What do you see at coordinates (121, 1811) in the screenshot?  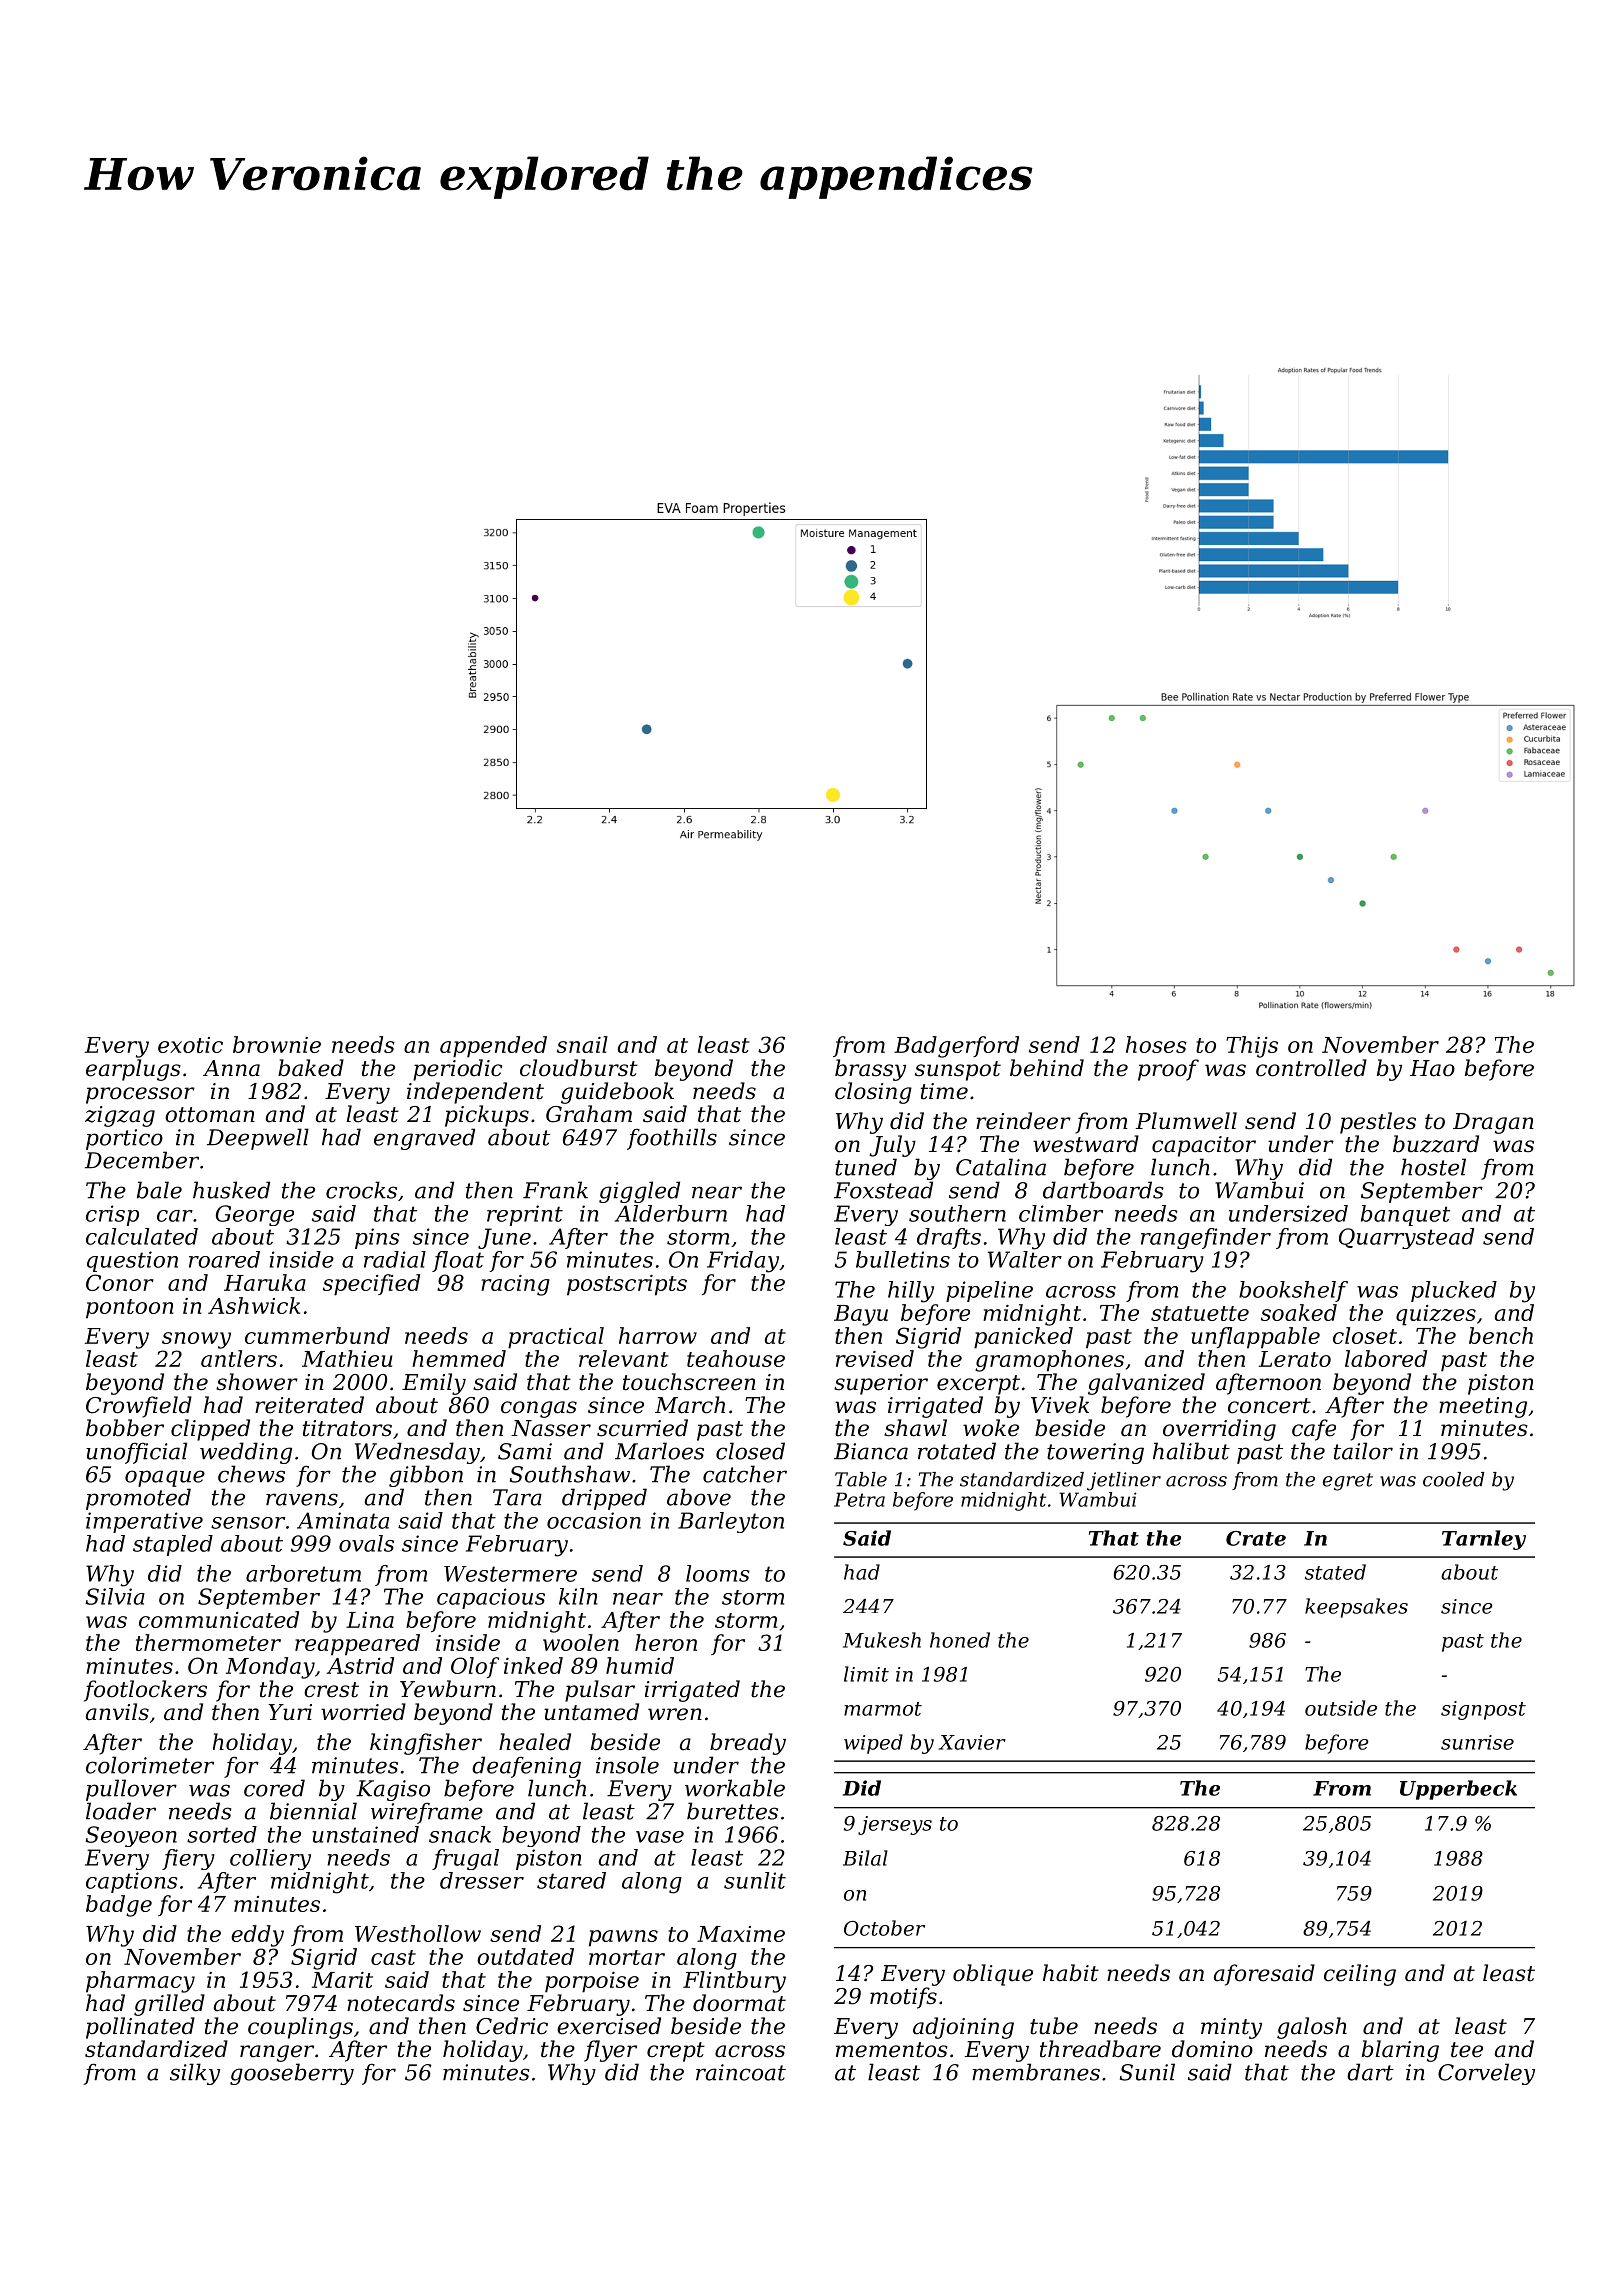 I see `loader` at bounding box center [121, 1811].
